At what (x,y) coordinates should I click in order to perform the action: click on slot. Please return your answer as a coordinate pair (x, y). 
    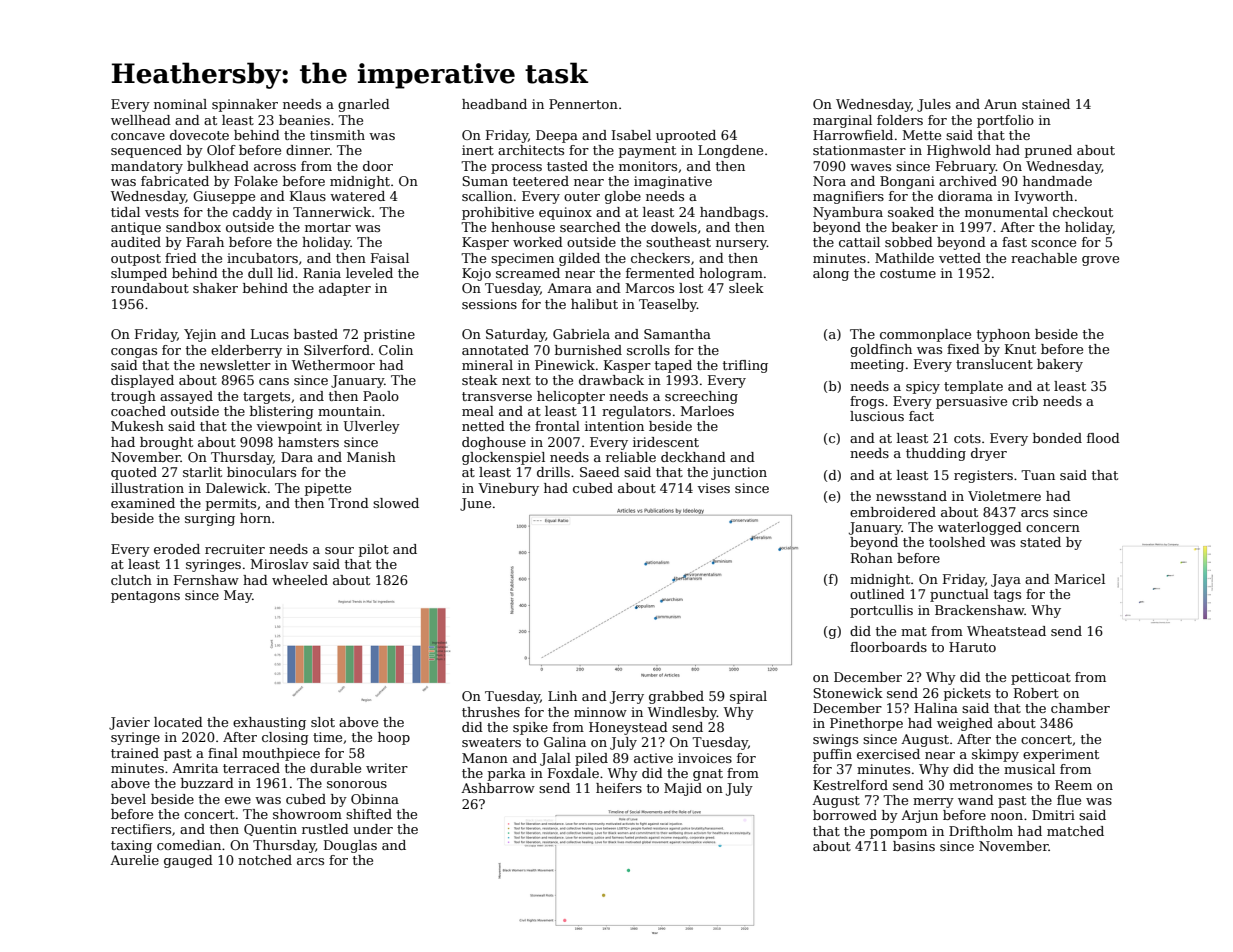
    Looking at the image, I should click on (323, 722).
